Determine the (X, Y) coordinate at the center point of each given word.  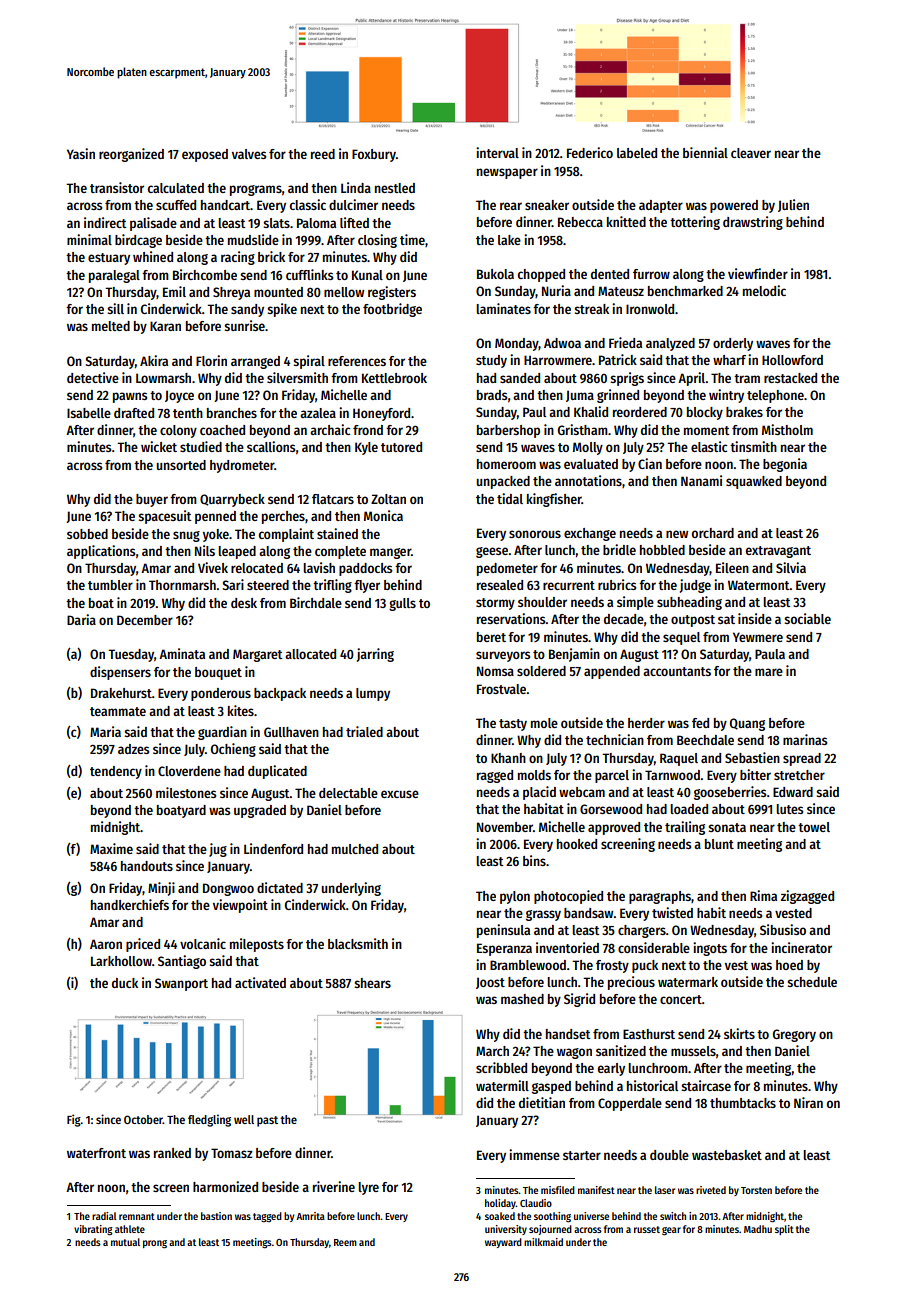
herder (646, 723)
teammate (118, 711)
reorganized (131, 155)
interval (497, 152)
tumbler (110, 585)
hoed (789, 965)
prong (155, 1244)
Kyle (366, 448)
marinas (805, 739)
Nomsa (495, 671)
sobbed (87, 534)
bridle (619, 549)
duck (125, 983)
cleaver (751, 153)
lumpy (373, 694)
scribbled (501, 1067)
